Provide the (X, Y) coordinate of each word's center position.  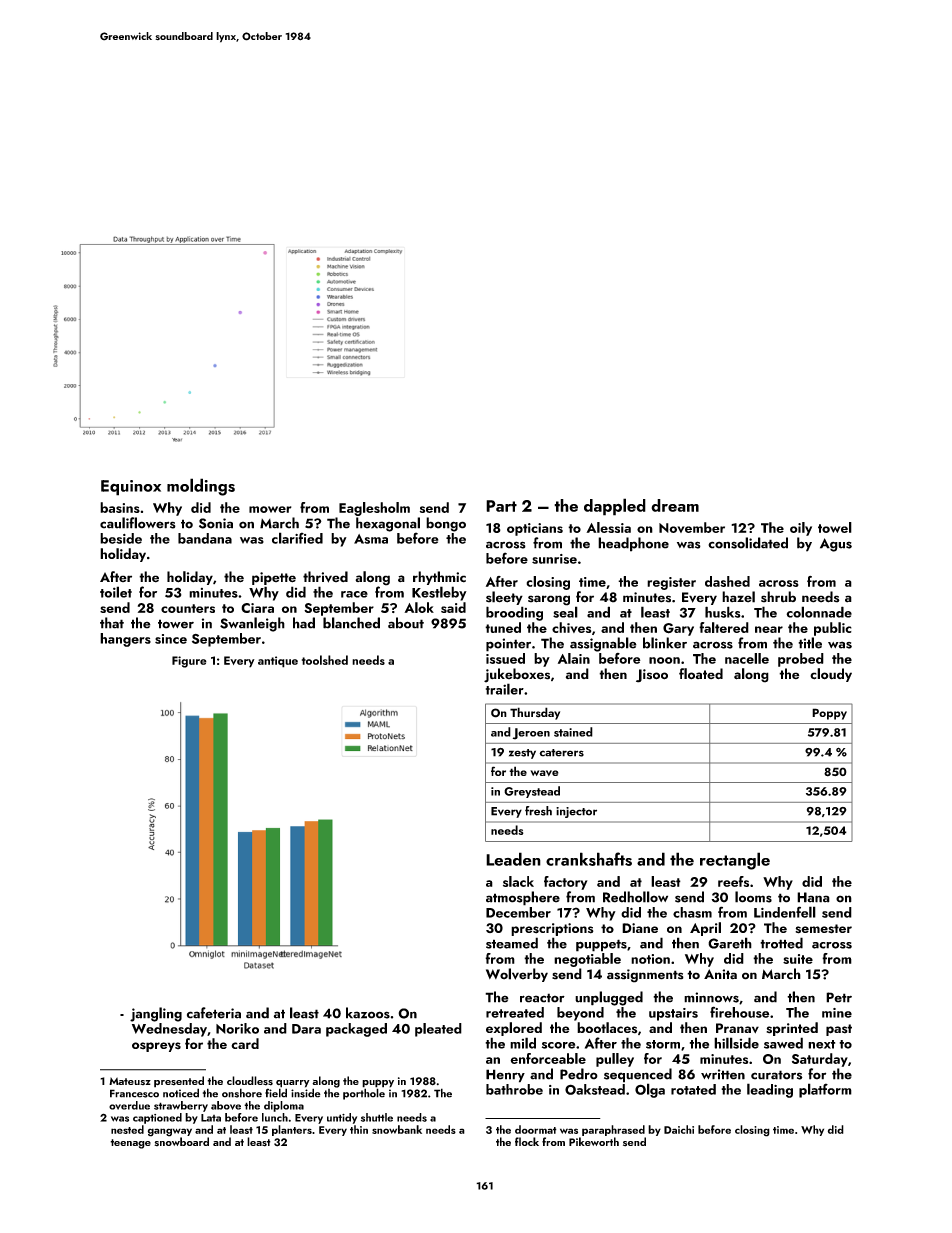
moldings (201, 487)
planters (292, 1130)
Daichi (679, 1129)
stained (573, 732)
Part (501, 506)
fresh (538, 811)
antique (278, 662)
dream (675, 505)
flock (527, 1141)
